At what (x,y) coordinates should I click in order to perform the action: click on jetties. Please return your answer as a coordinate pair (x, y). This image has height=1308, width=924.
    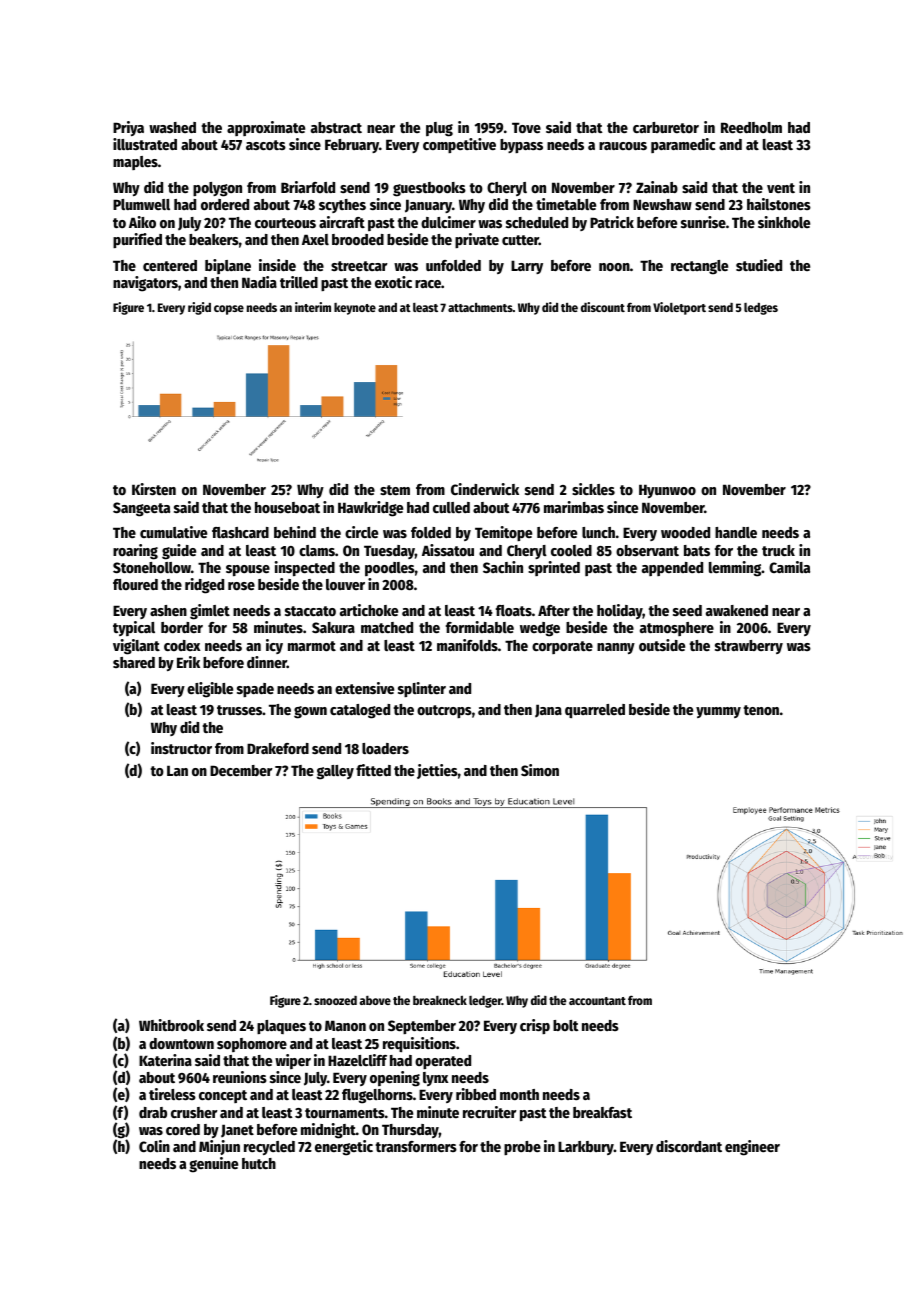
    Looking at the image, I should click on (437, 771).
